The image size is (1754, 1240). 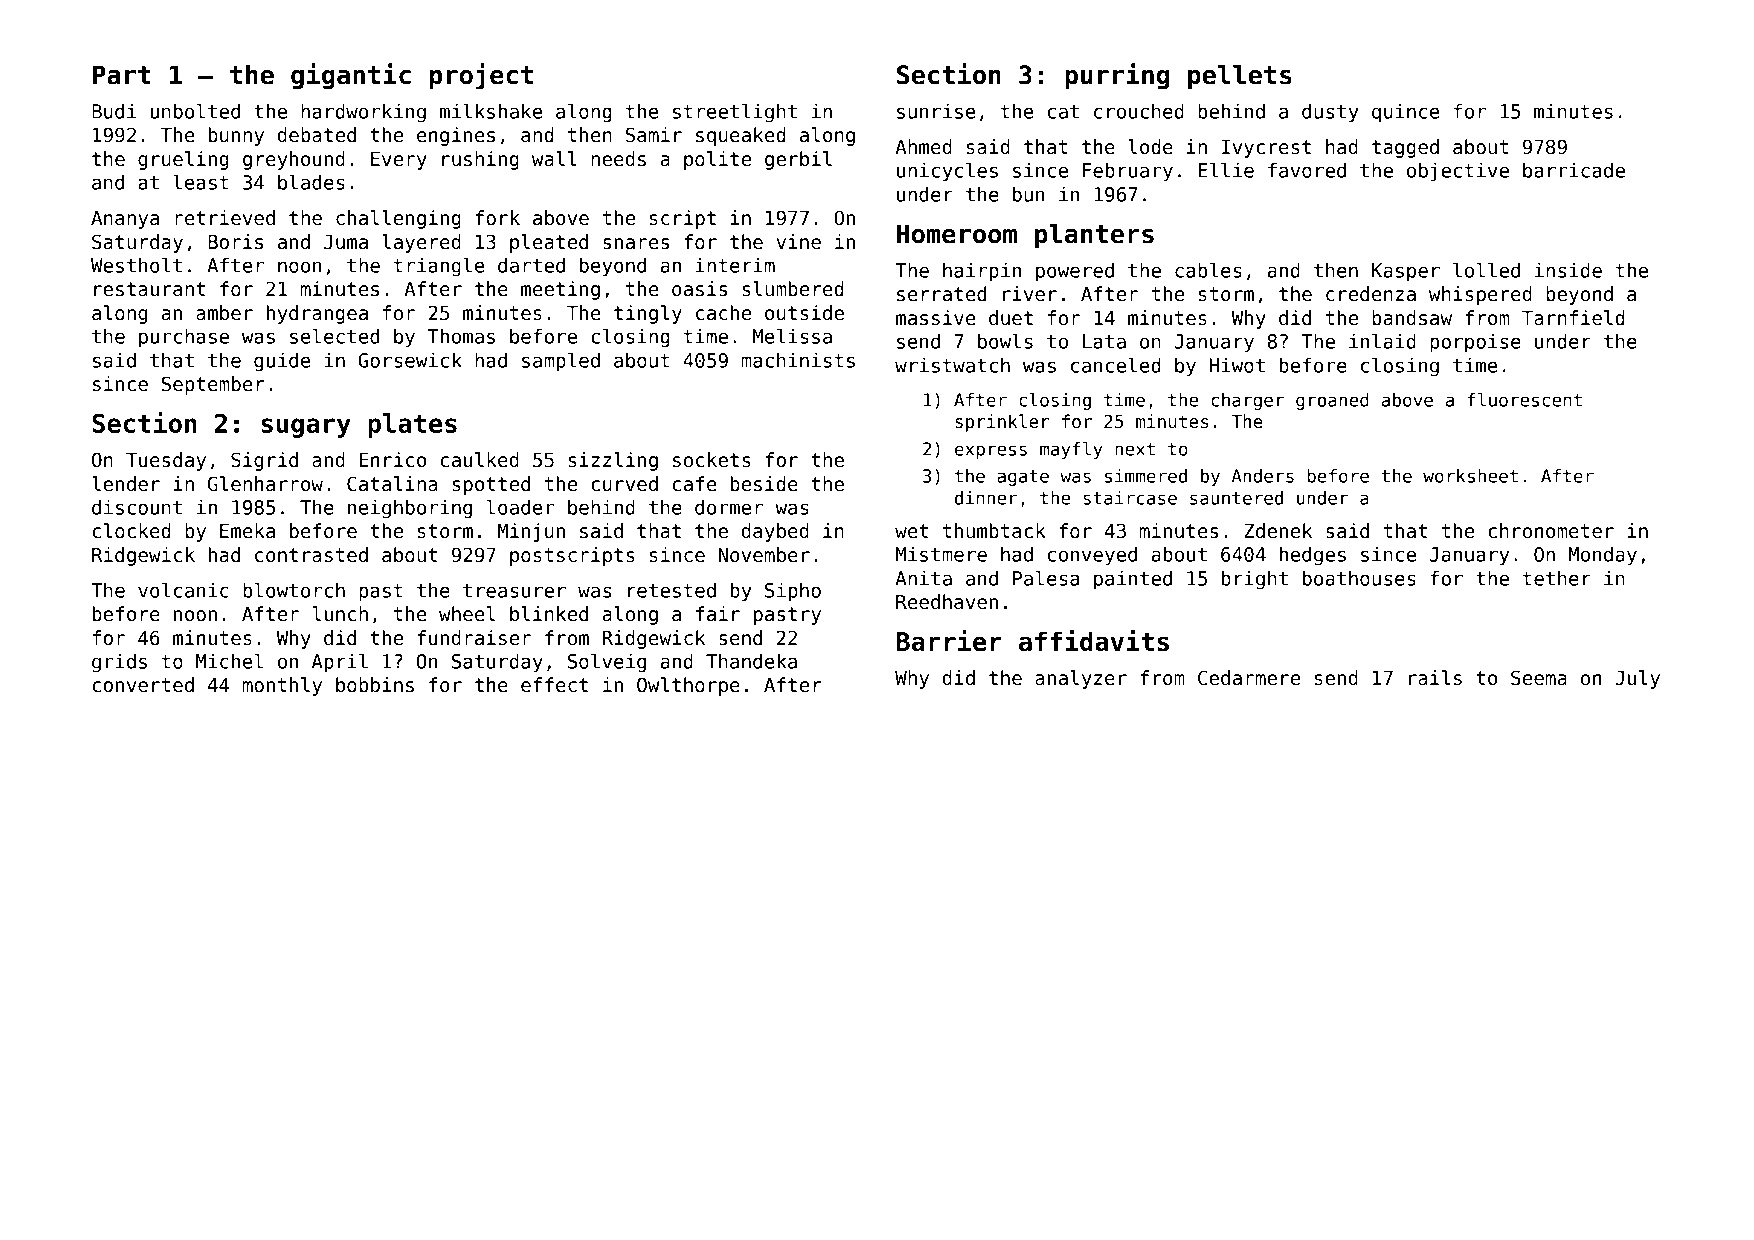 What do you see at coordinates (1359, 578) in the screenshot?
I see `boathouses` at bounding box center [1359, 578].
